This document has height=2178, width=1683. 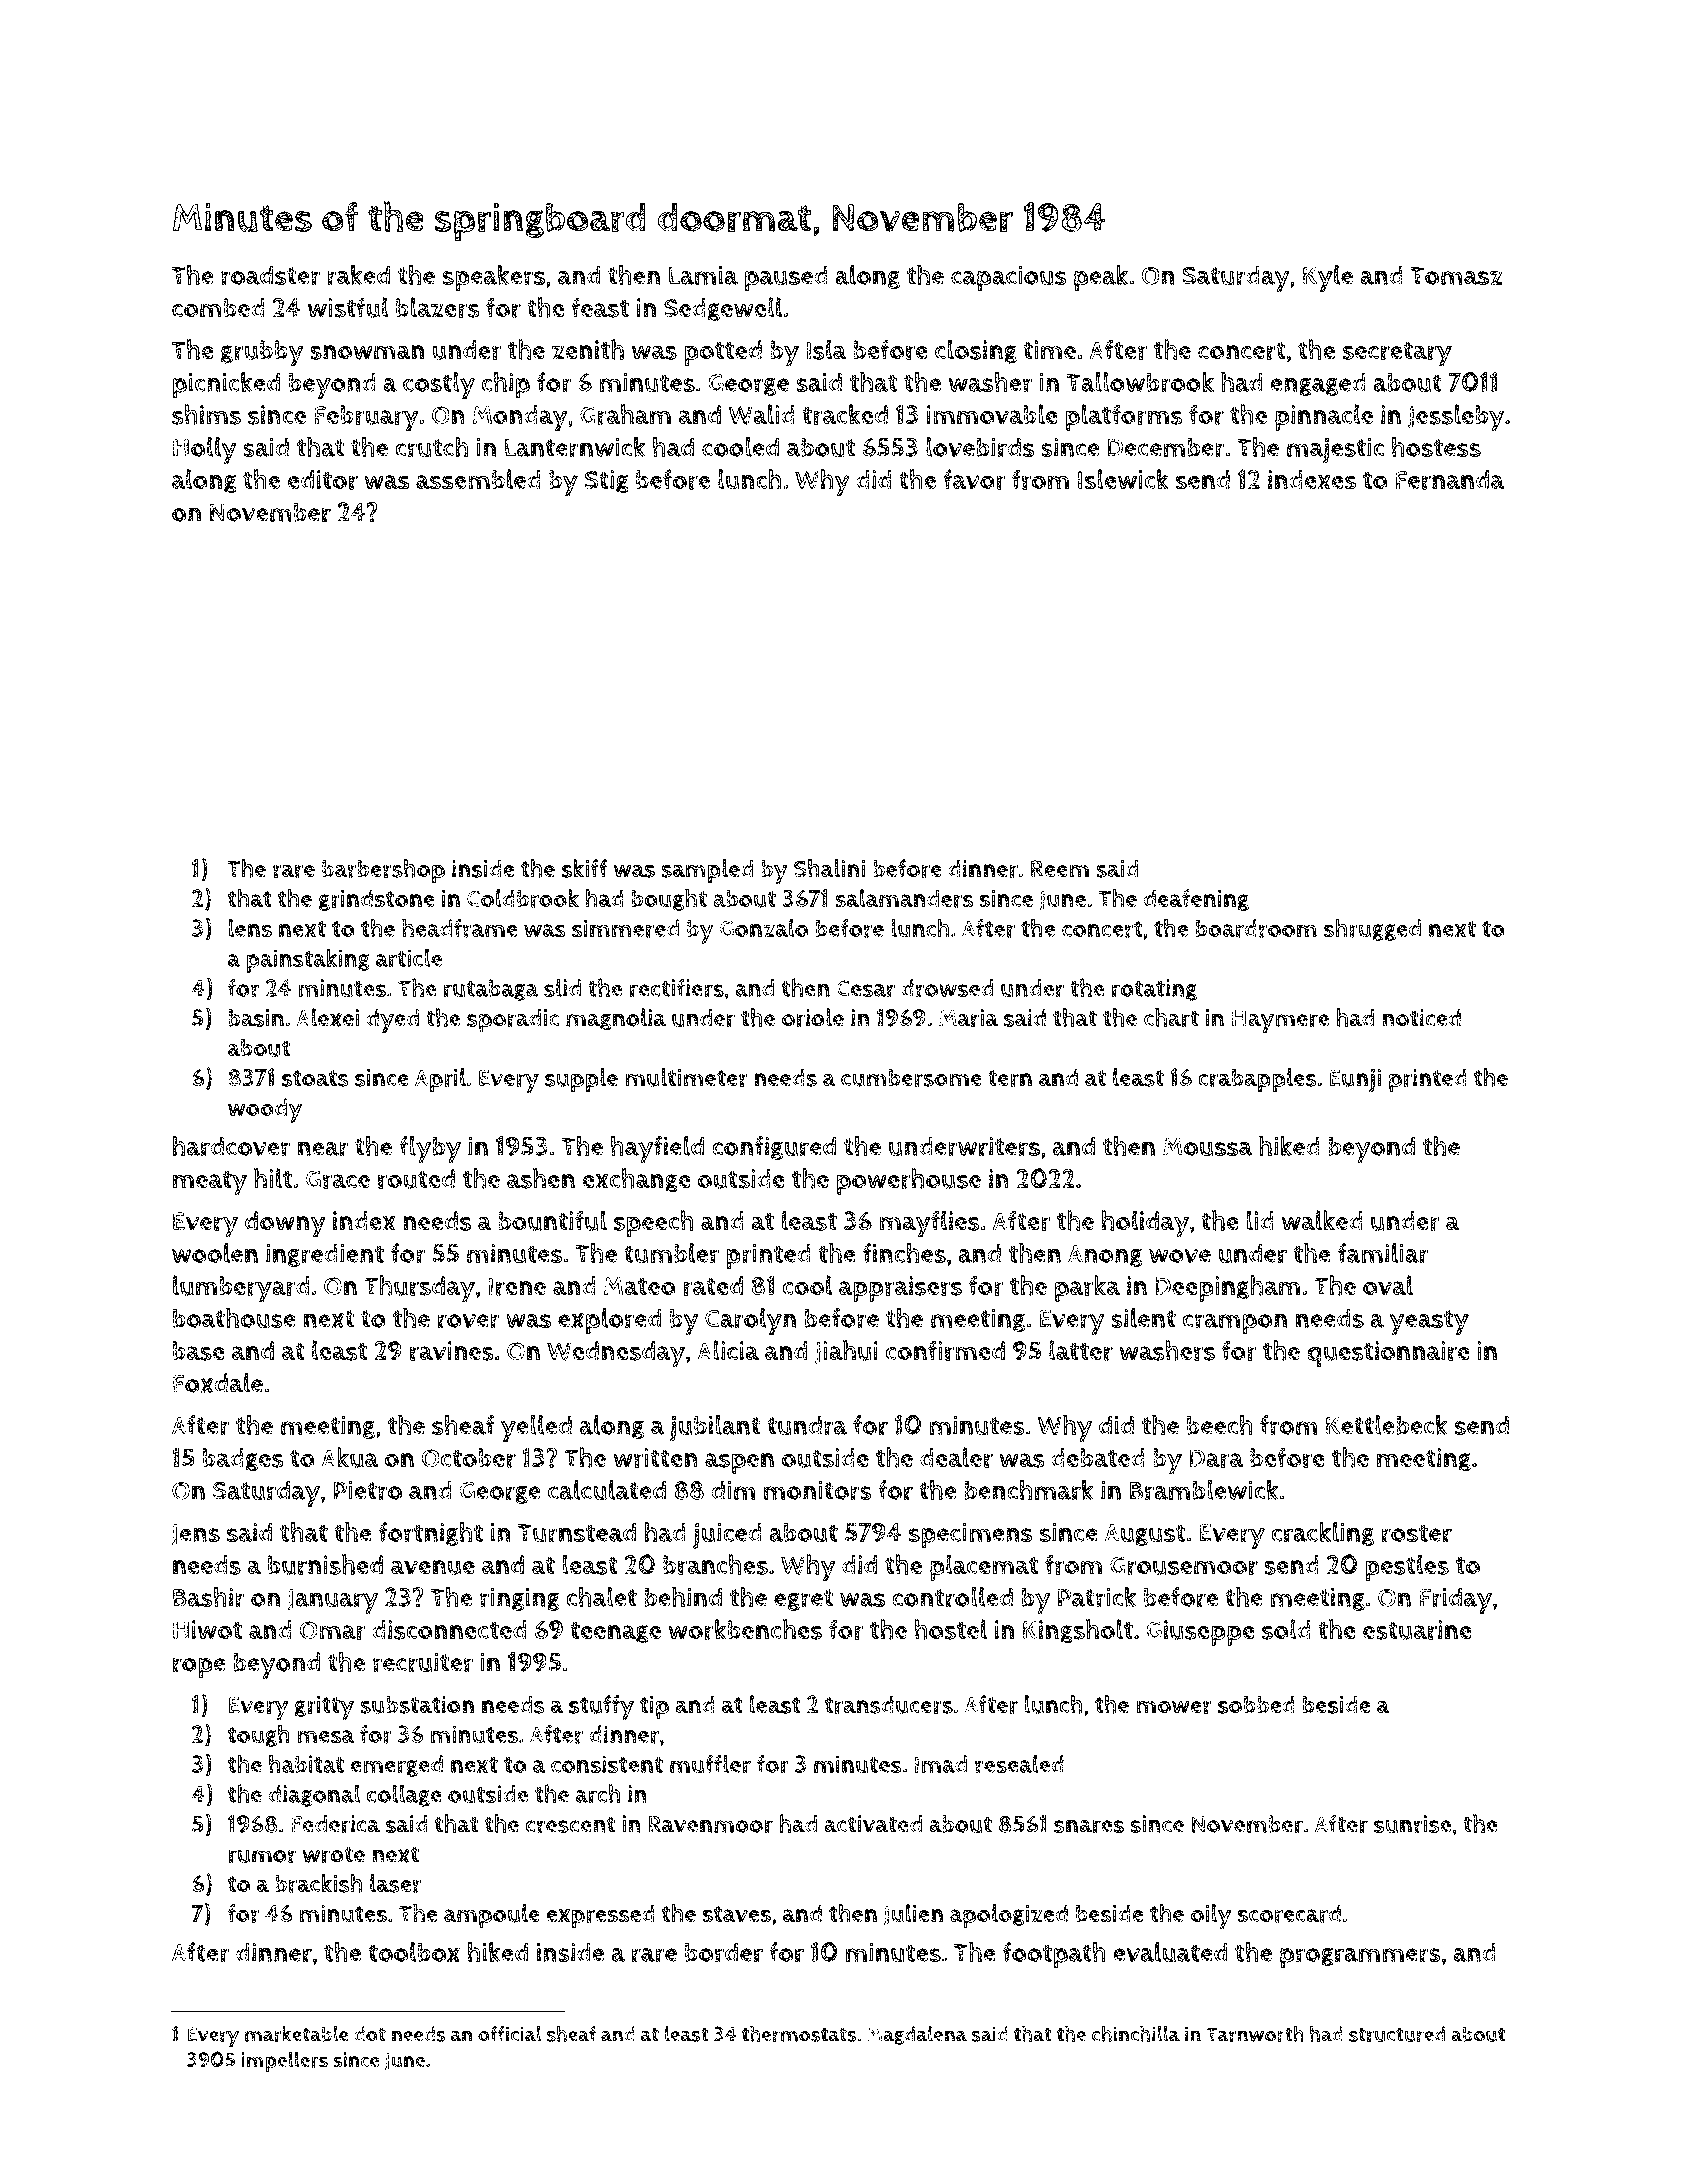 I want to click on roadster, so click(x=270, y=275).
